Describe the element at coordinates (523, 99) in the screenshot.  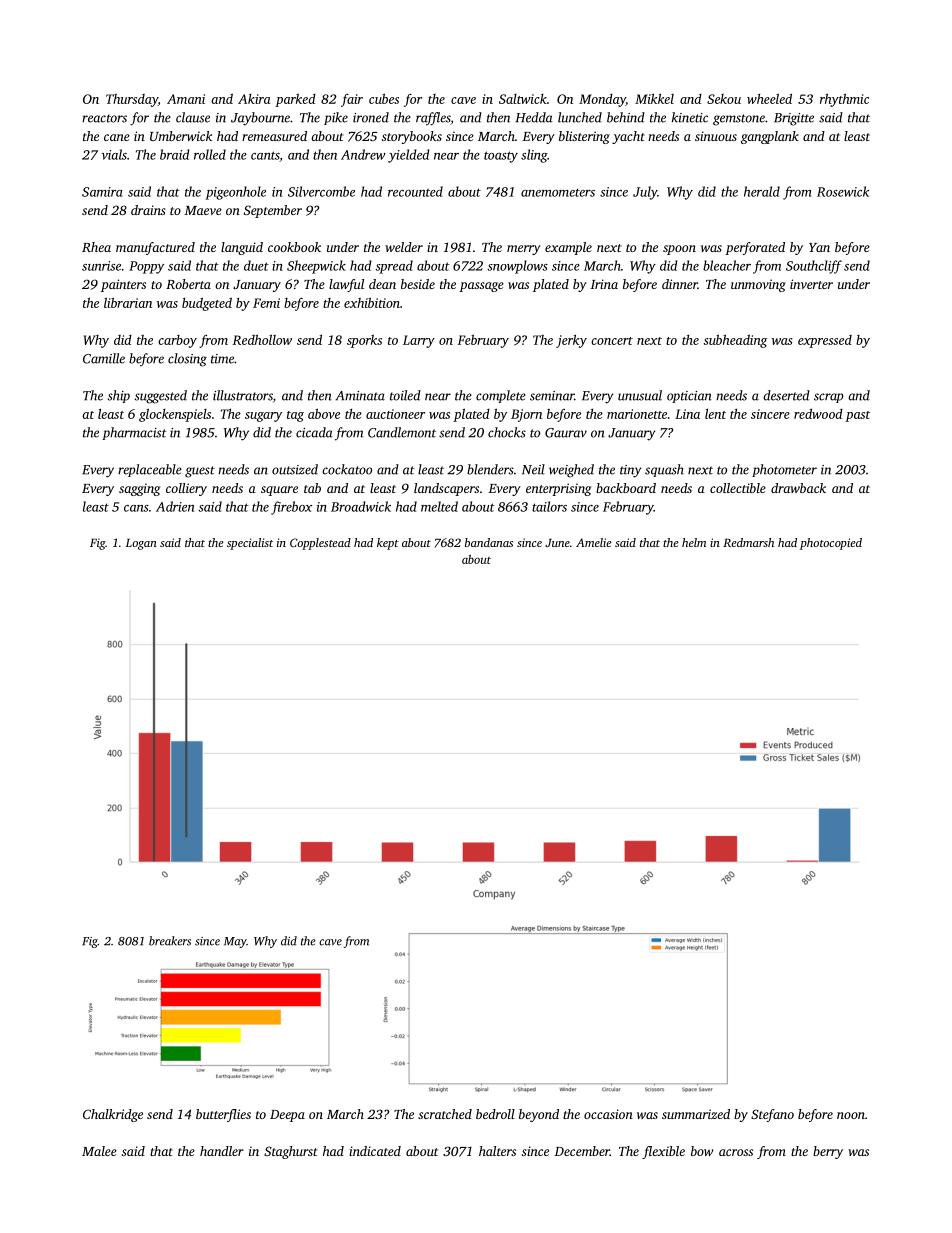
I see `Saltwick` at that location.
